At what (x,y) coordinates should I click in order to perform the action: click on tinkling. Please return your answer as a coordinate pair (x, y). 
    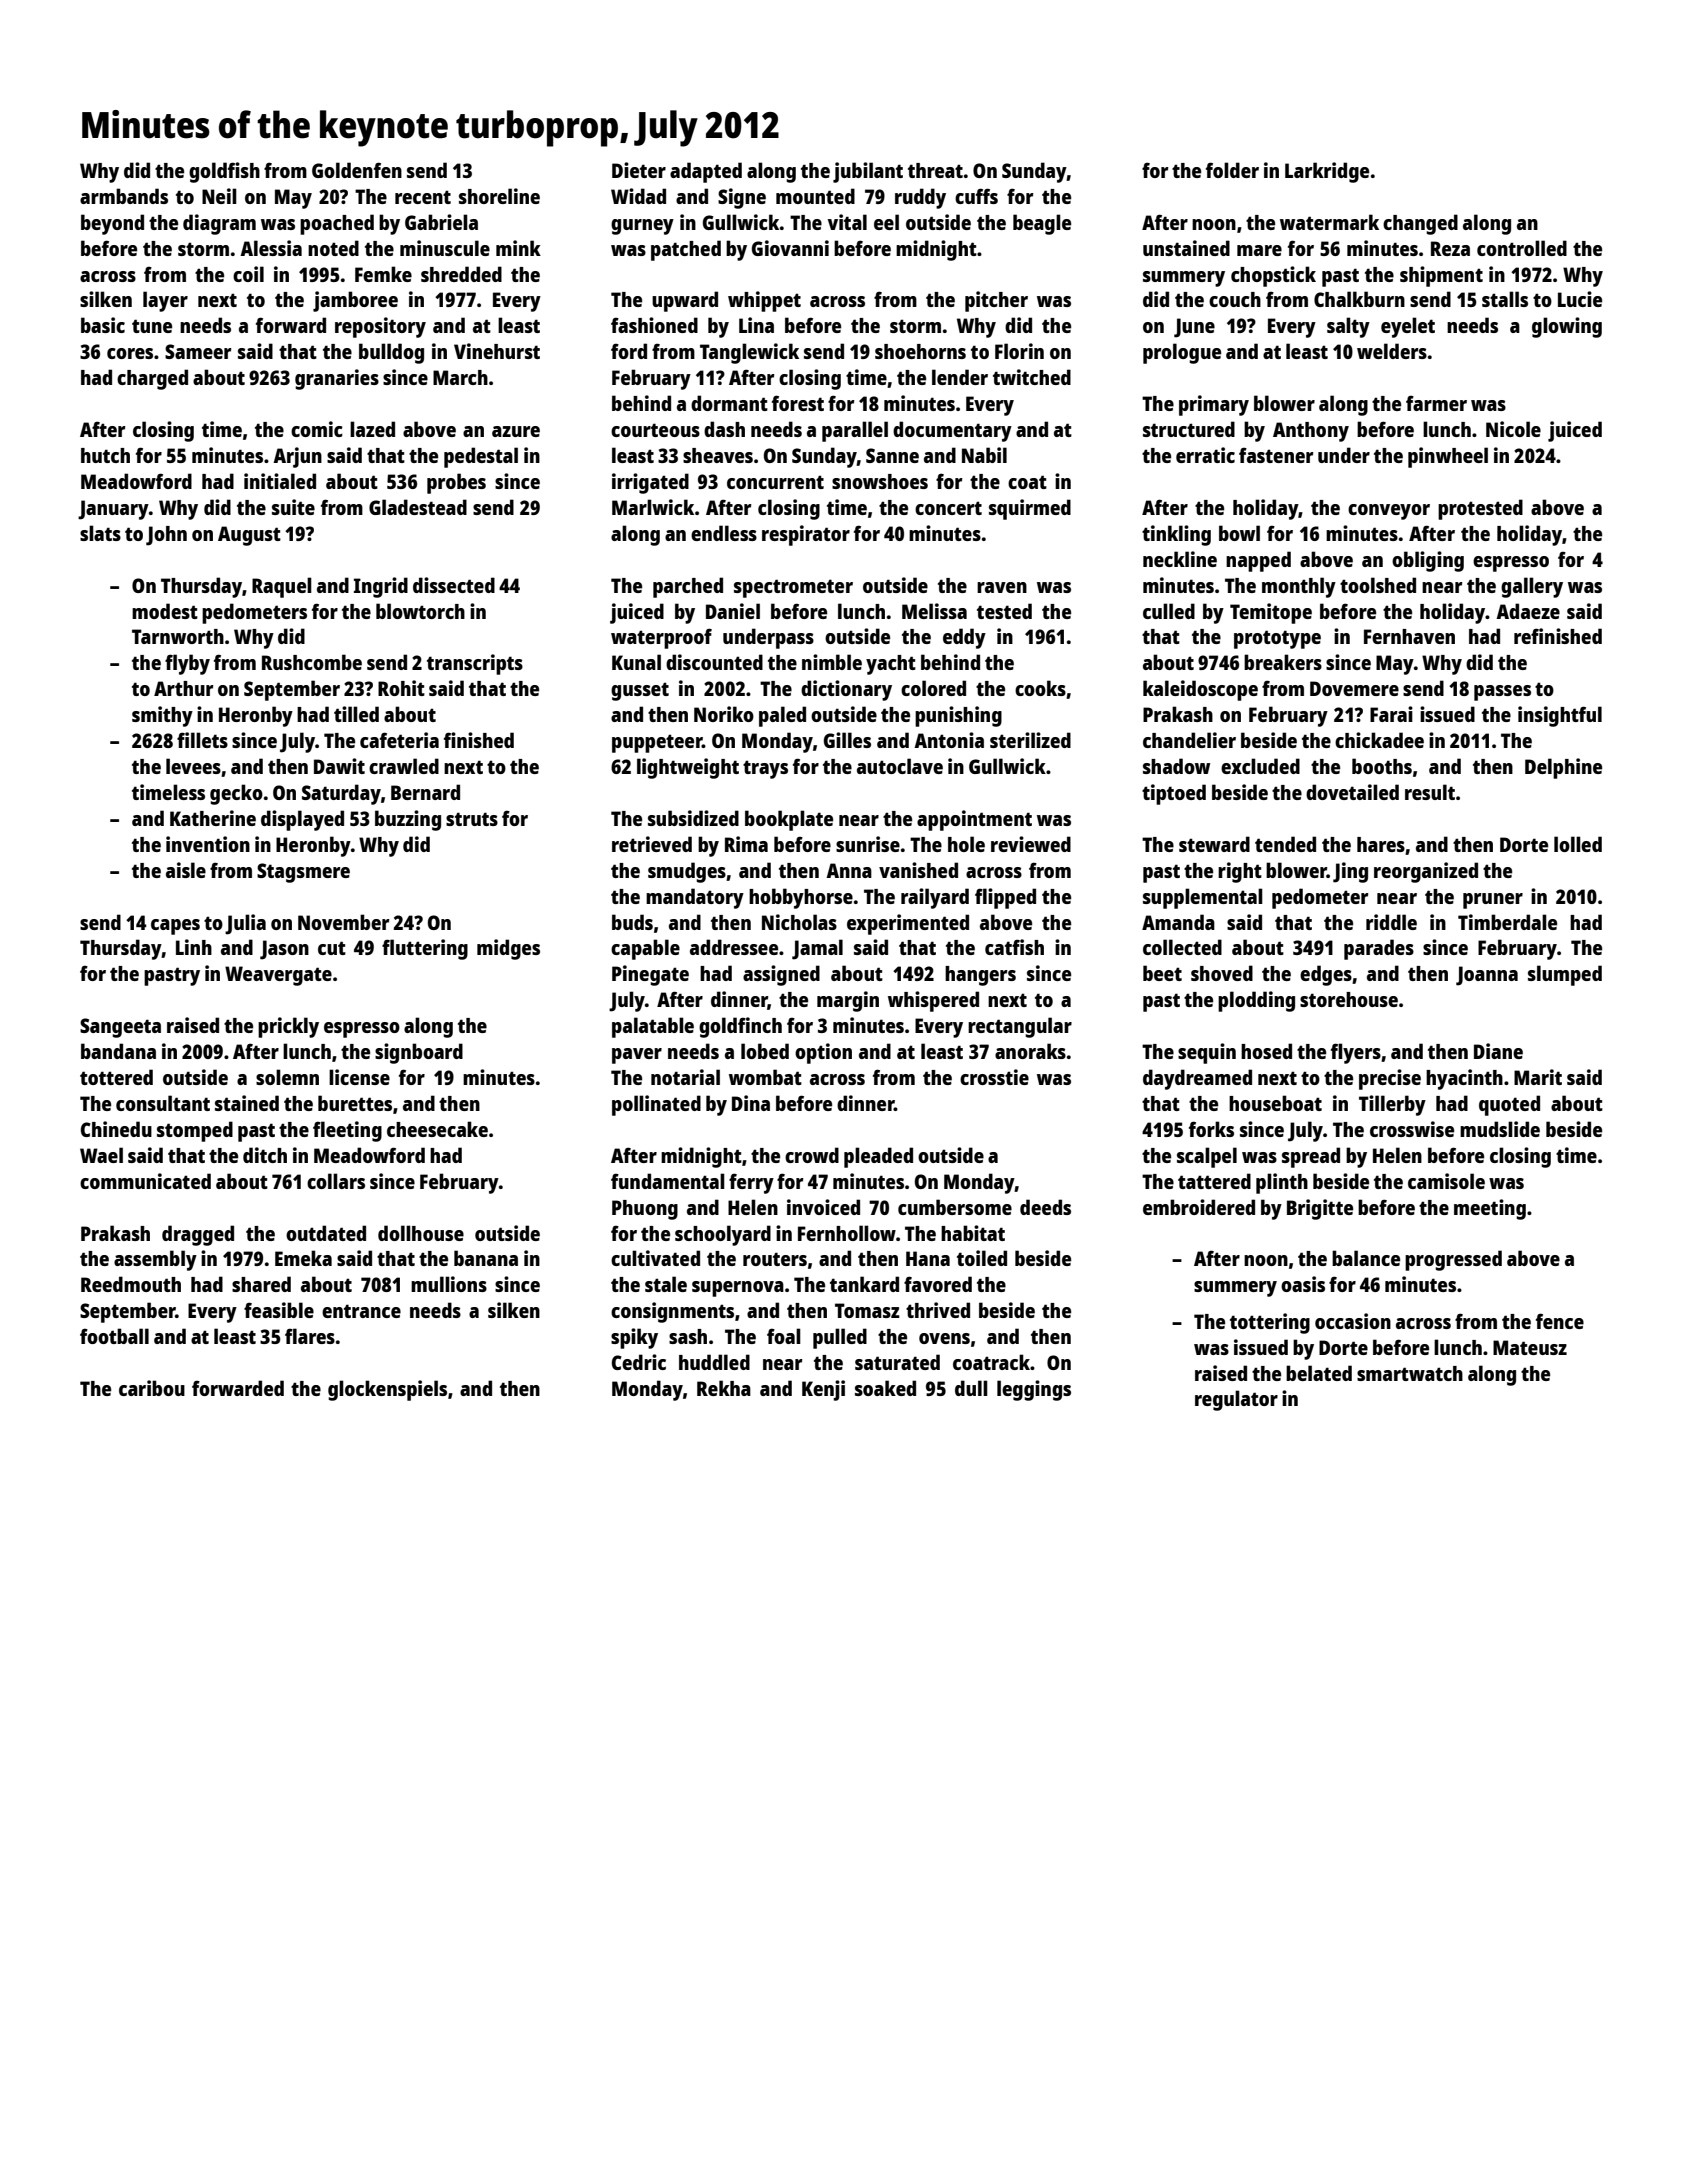
    Looking at the image, I should click on (1176, 535).
